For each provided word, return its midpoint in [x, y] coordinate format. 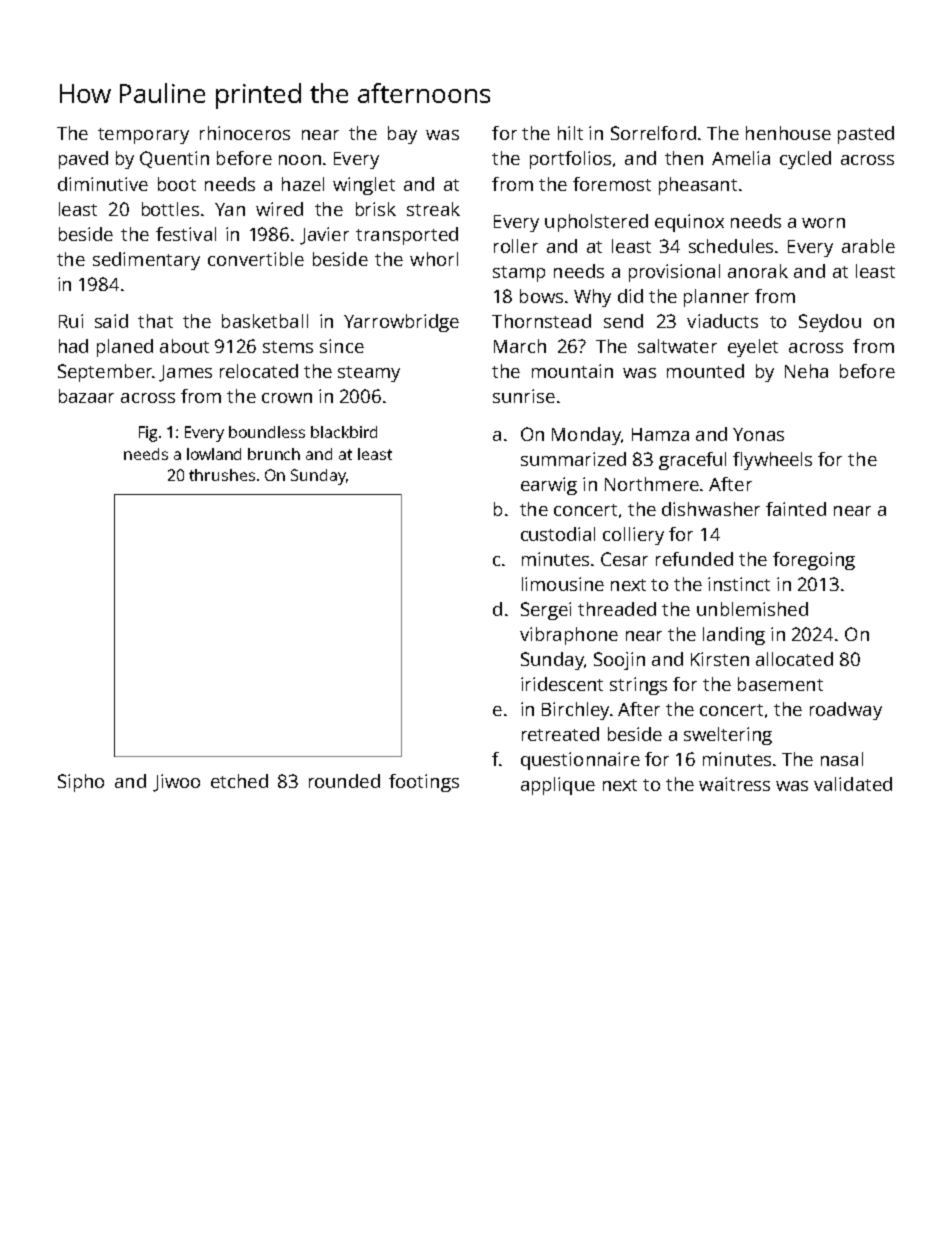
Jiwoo [176, 783]
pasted [866, 135]
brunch [274, 454]
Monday [586, 436]
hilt [570, 133]
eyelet [753, 348]
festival [186, 234]
